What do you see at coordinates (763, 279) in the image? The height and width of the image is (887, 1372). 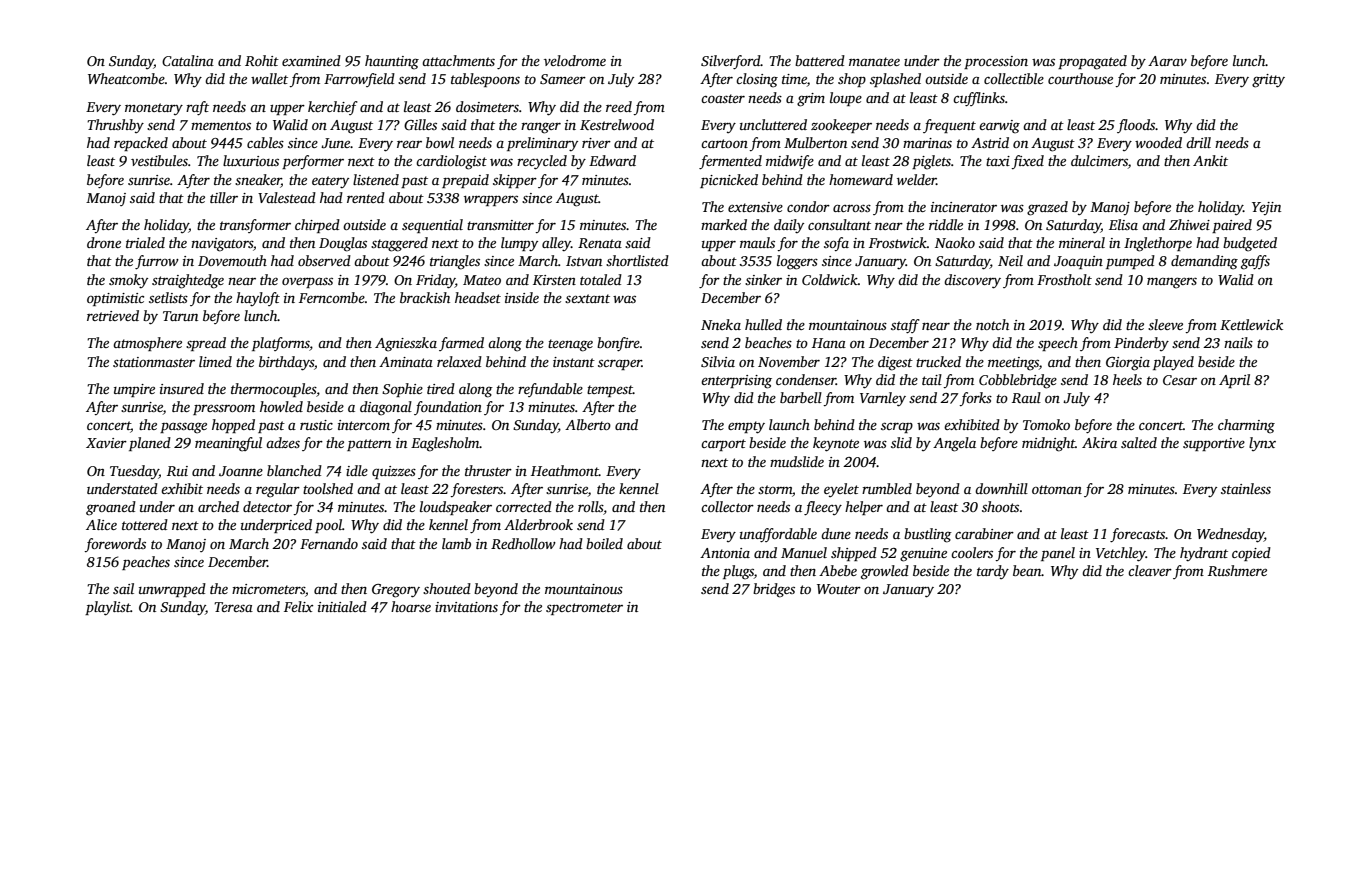 I see `sinker` at bounding box center [763, 279].
